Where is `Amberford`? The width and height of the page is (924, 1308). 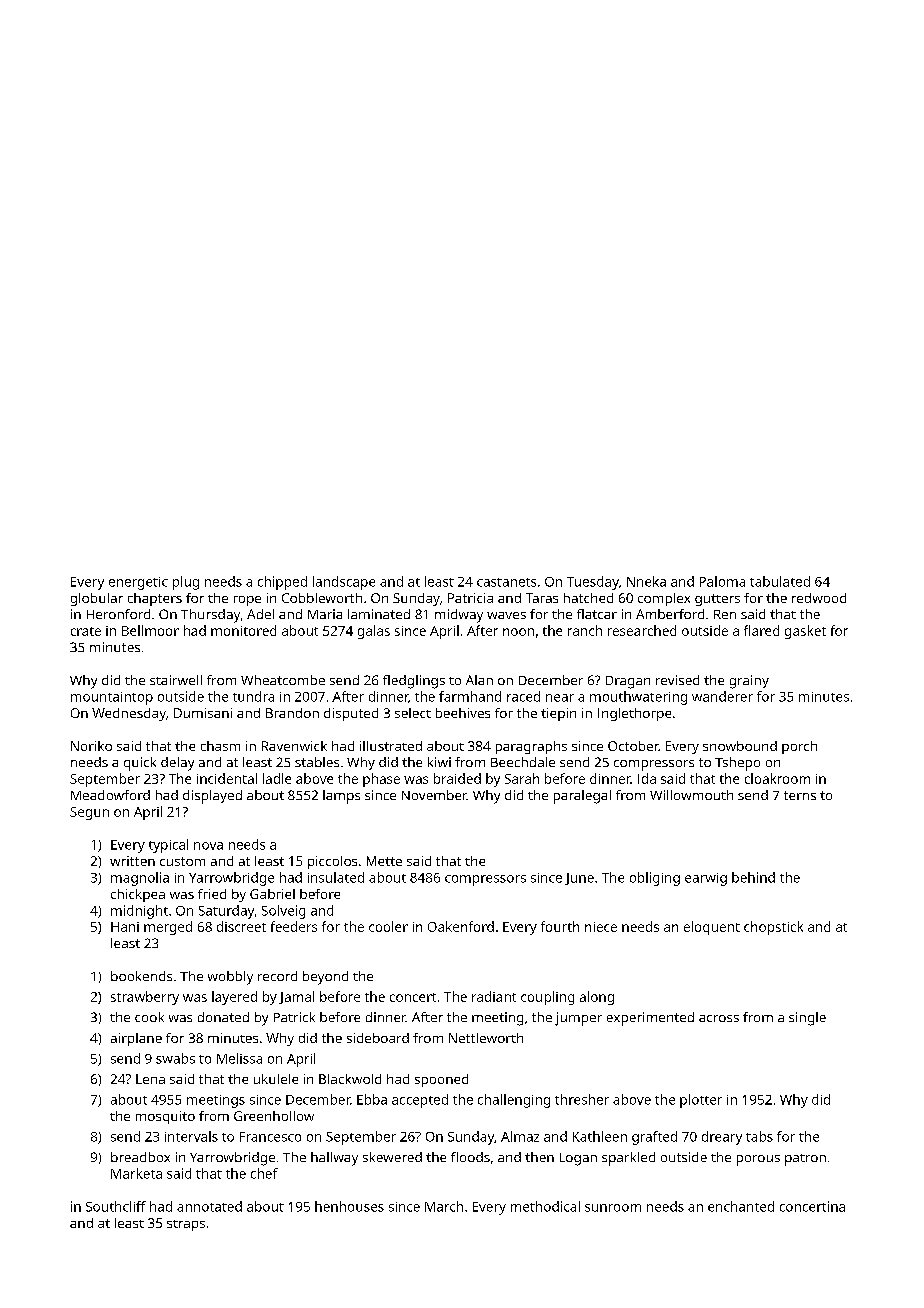
Amberford is located at coordinates (670, 614).
